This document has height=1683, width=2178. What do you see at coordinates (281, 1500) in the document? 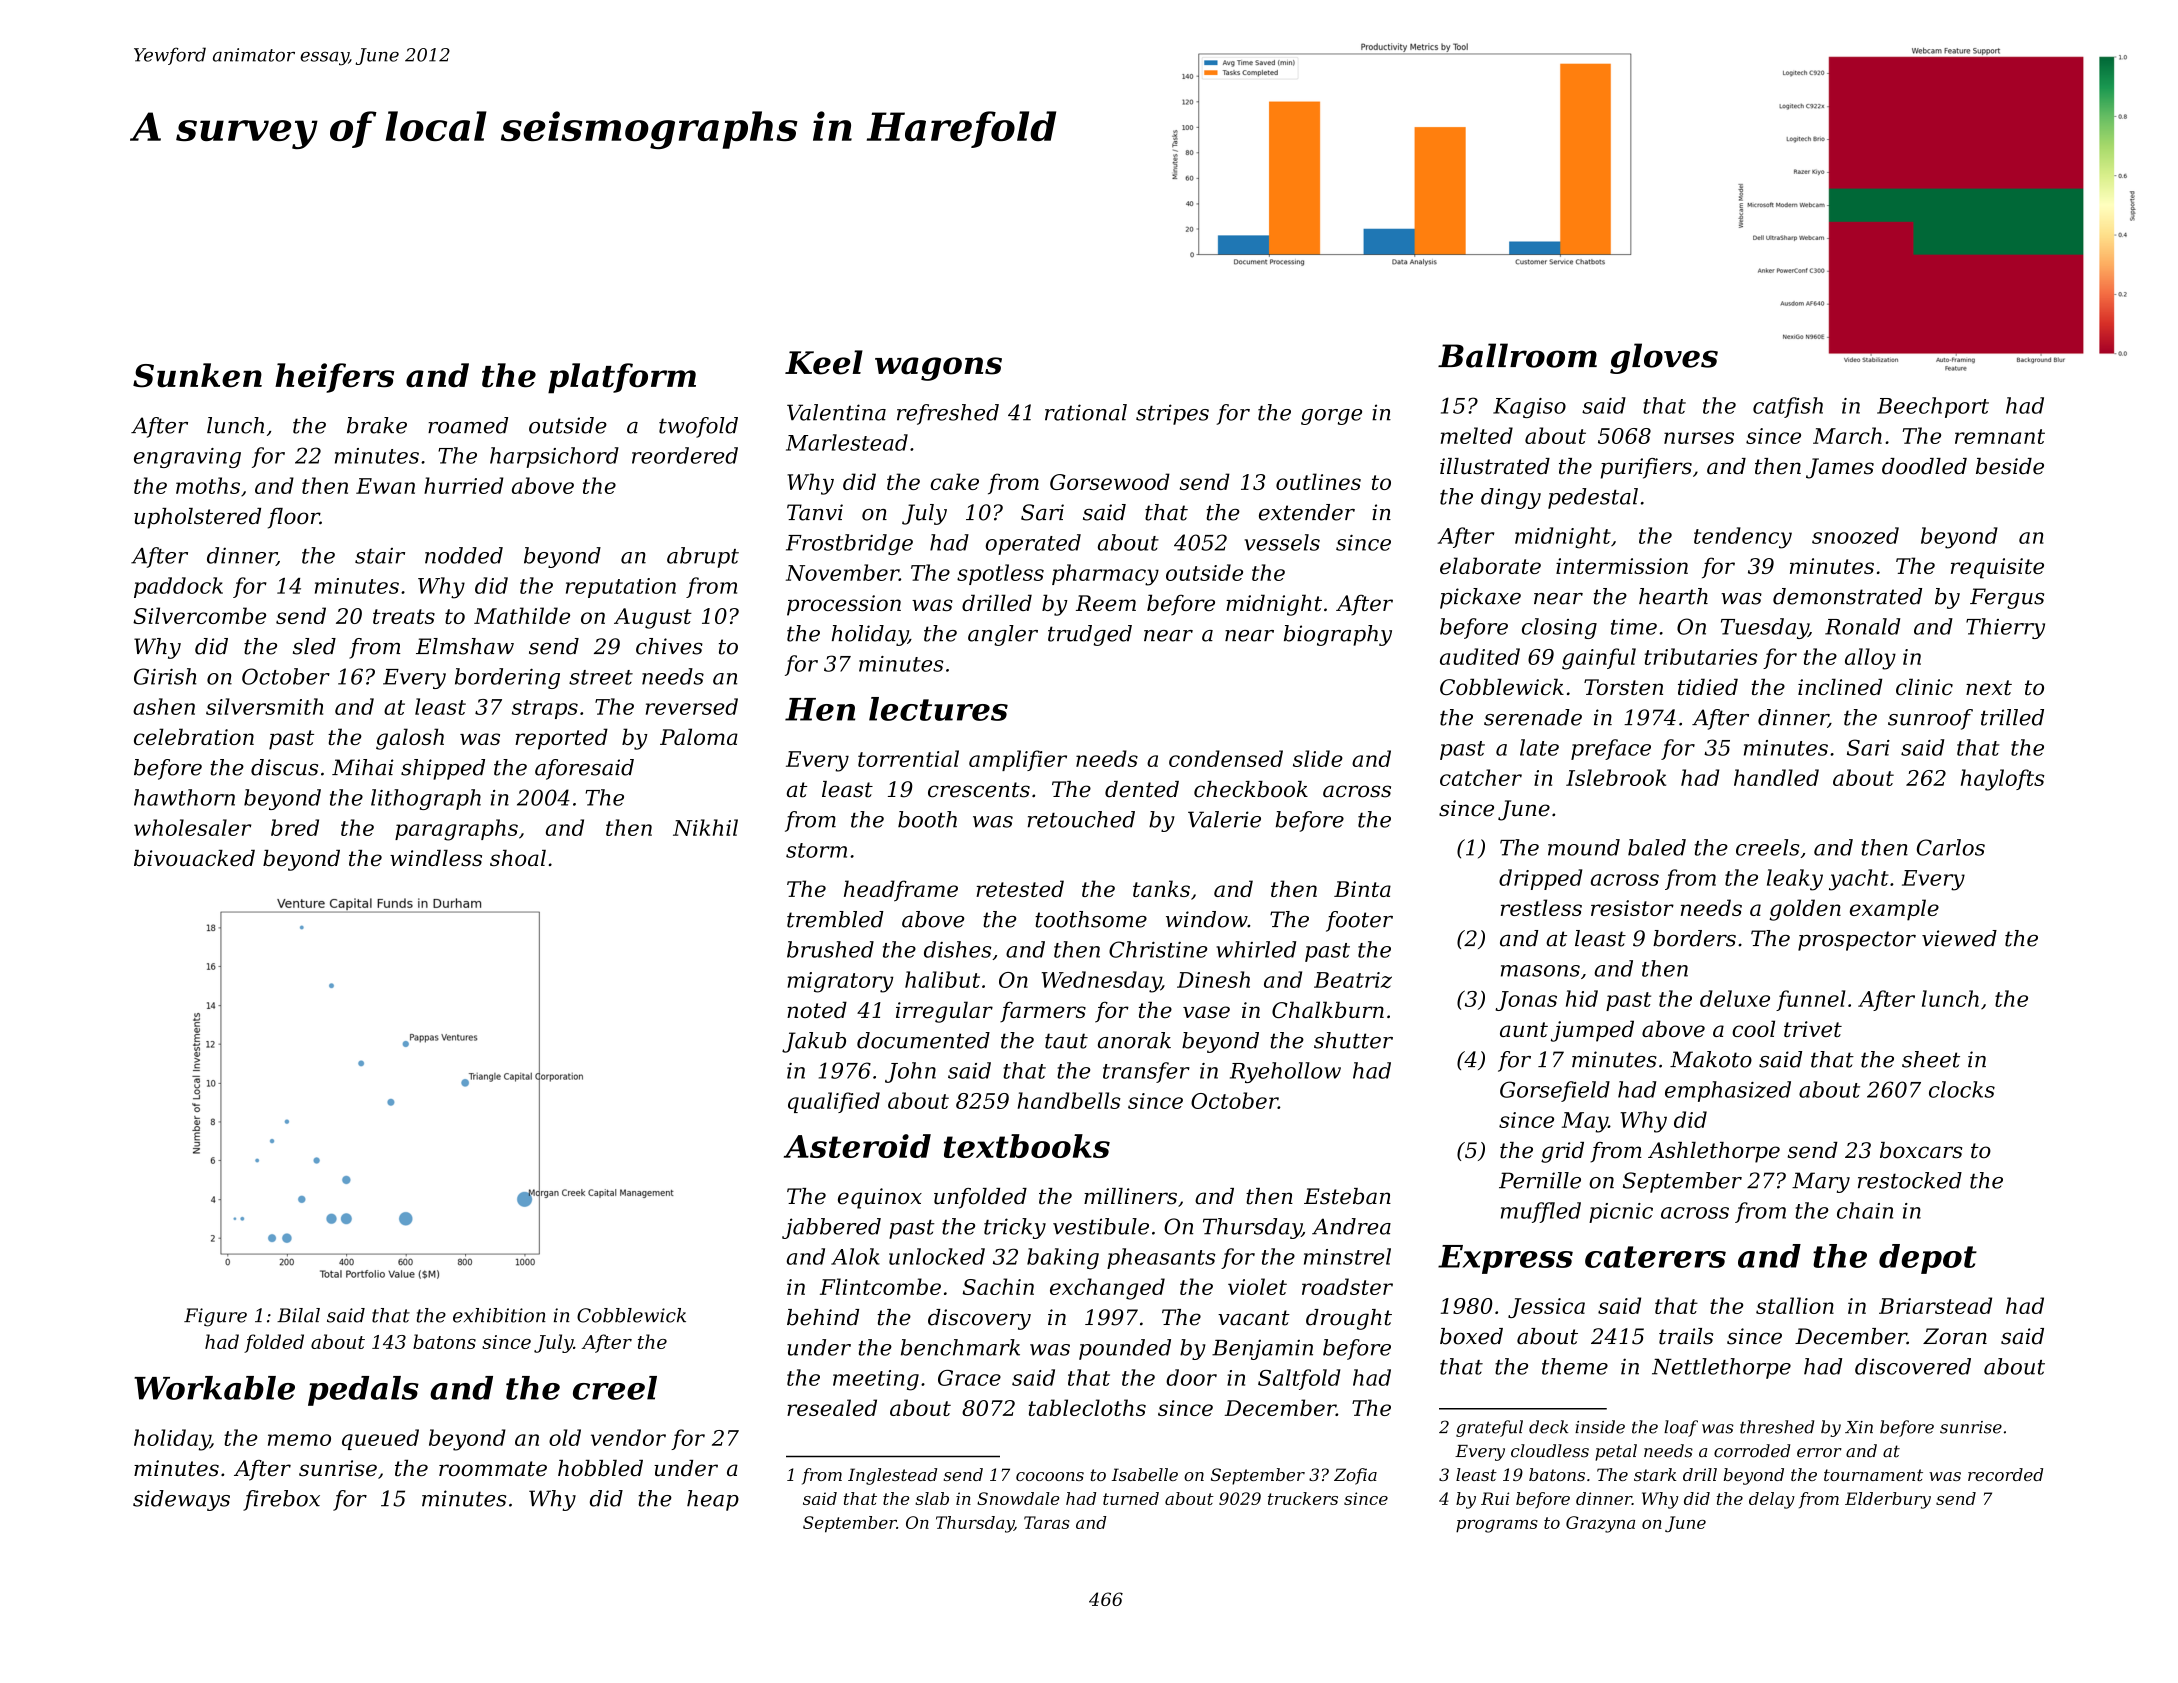
I see `firebox` at bounding box center [281, 1500].
